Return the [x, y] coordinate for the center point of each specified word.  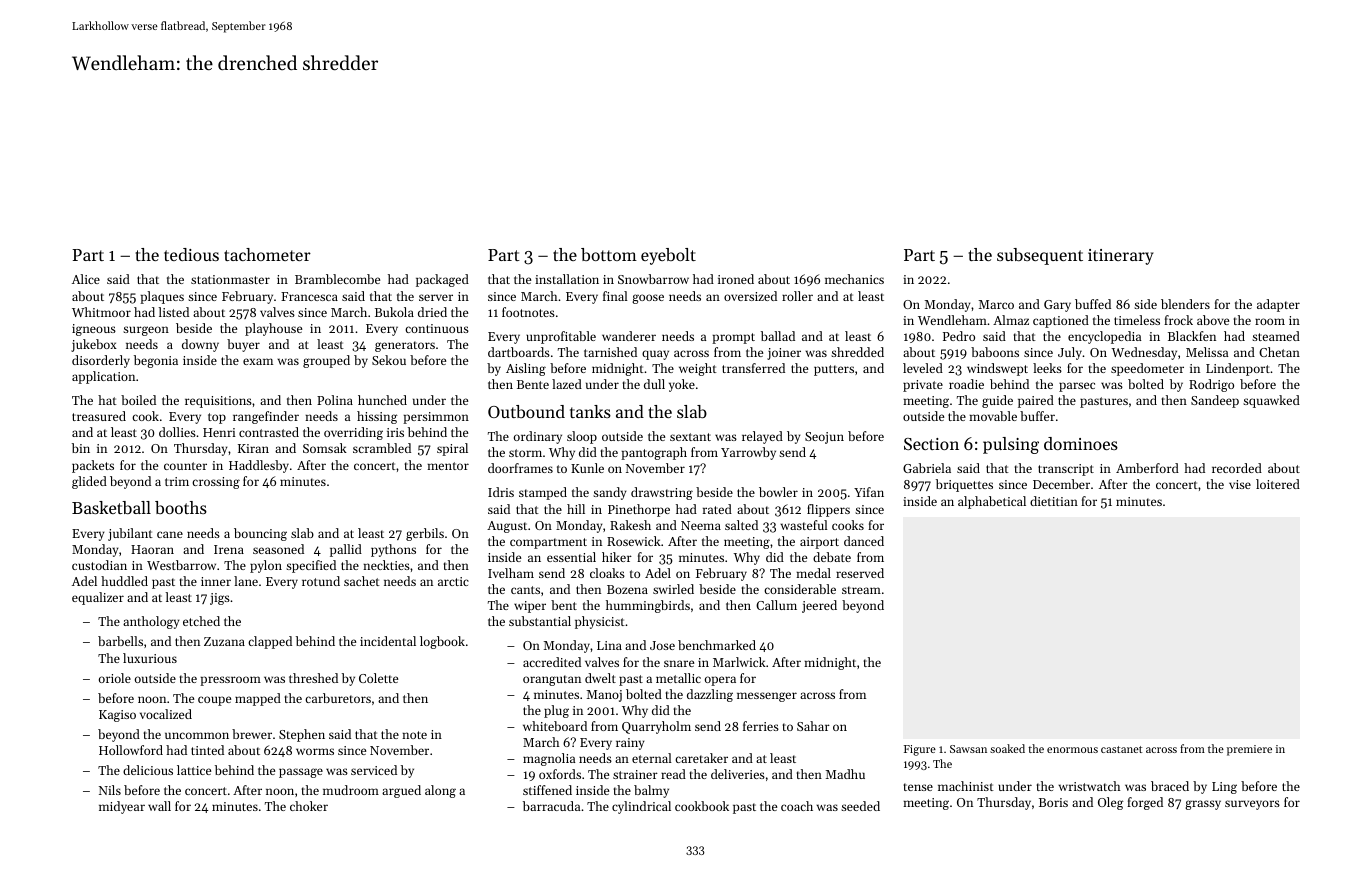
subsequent [1040, 256]
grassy [1203, 805]
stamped [543, 493]
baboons [995, 352]
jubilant [130, 534]
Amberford [1147, 468]
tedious [191, 254]
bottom [609, 254]
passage [301, 773]
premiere [1249, 750]
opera [720, 681]
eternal [652, 758]
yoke [682, 385]
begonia [156, 361]
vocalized [166, 714]
